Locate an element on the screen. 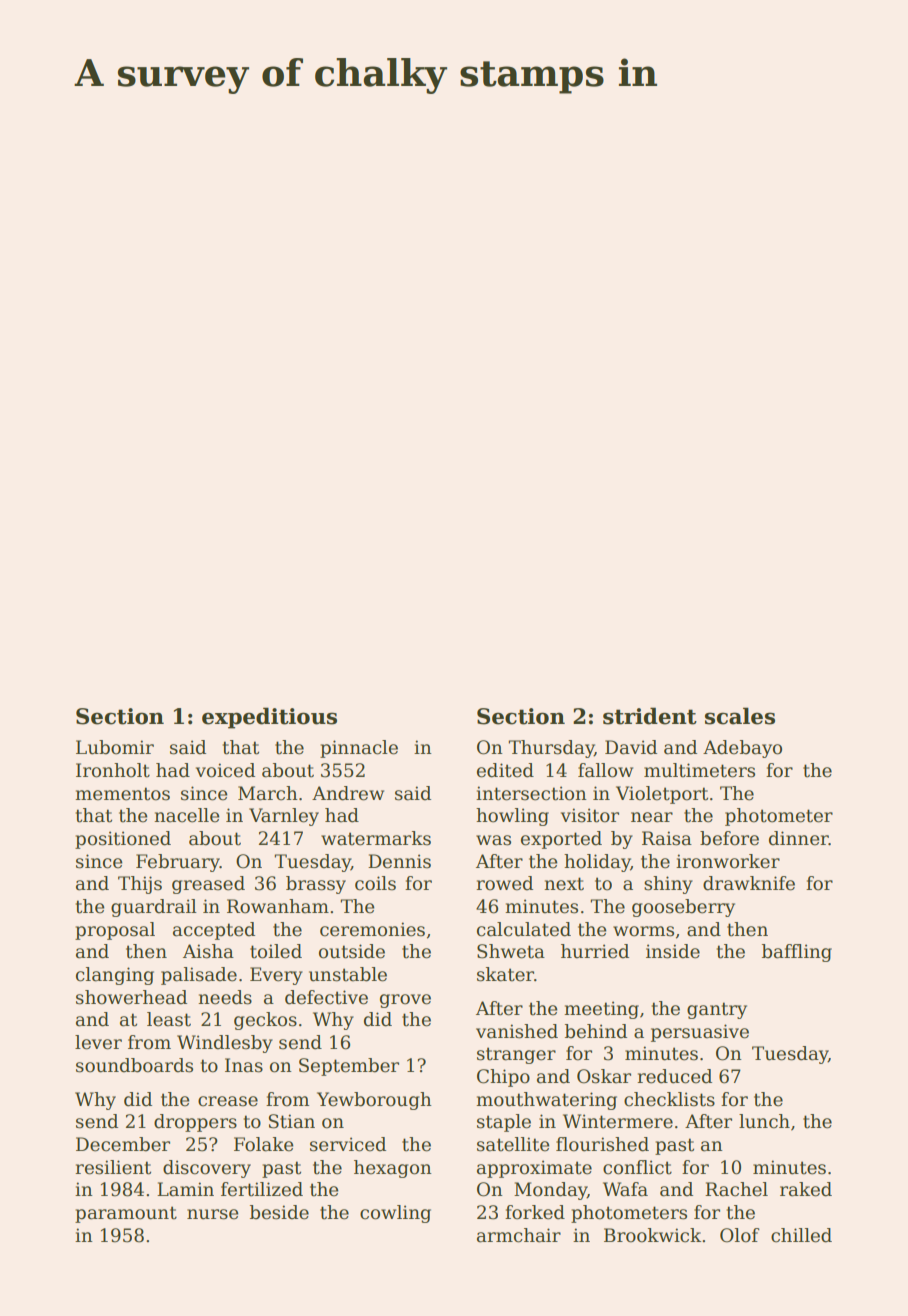  accepted is located at coordinates (214, 931).
